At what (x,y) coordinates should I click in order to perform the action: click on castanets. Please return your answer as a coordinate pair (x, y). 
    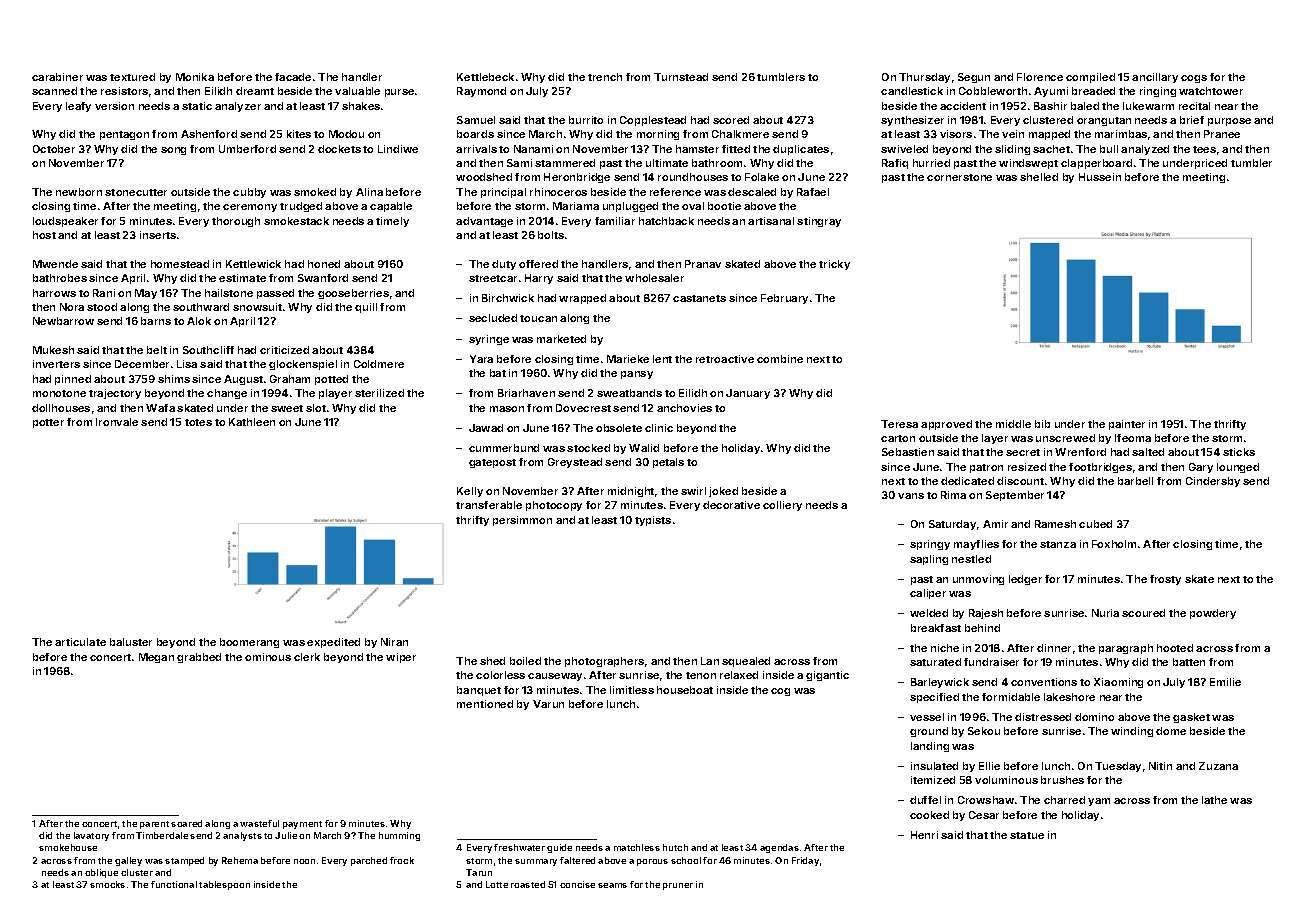
    Looking at the image, I should click on (699, 298).
